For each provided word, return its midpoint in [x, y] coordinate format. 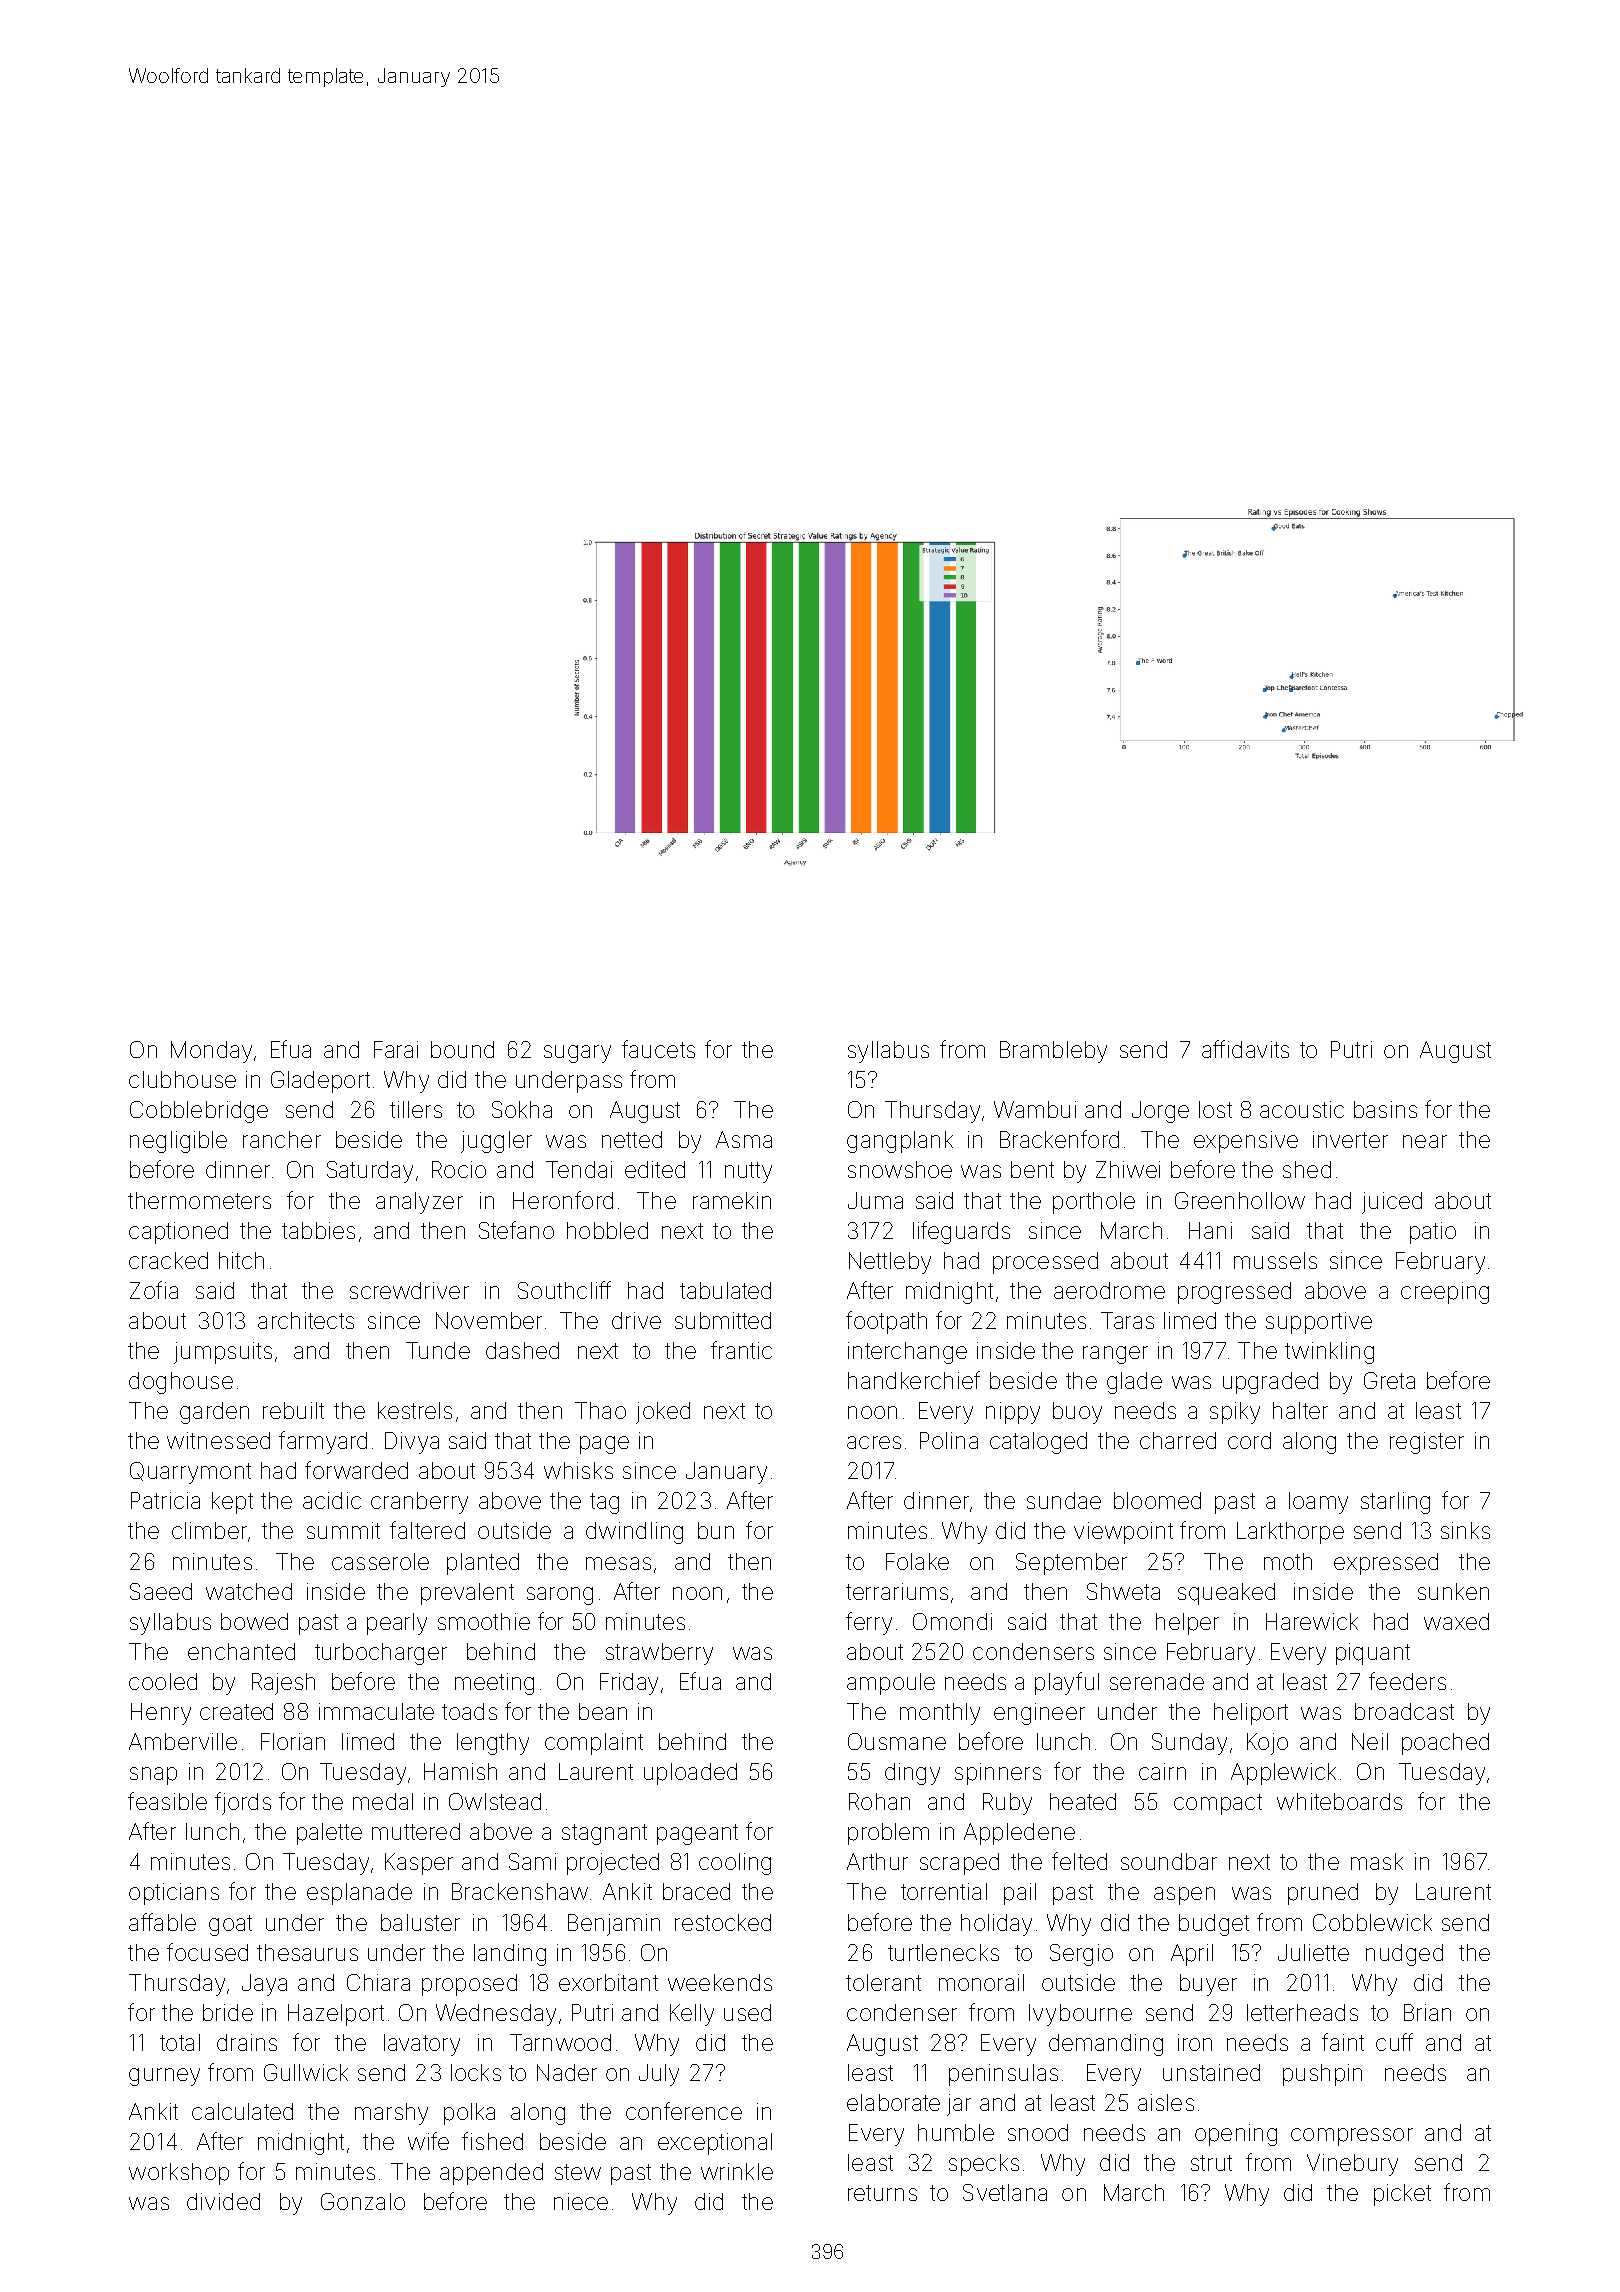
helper [1187, 1624]
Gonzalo [363, 2201]
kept [232, 1503]
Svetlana [1005, 2192]
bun [716, 1530]
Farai [396, 1049]
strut [1211, 2163]
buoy [1077, 1413]
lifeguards [961, 1232]
